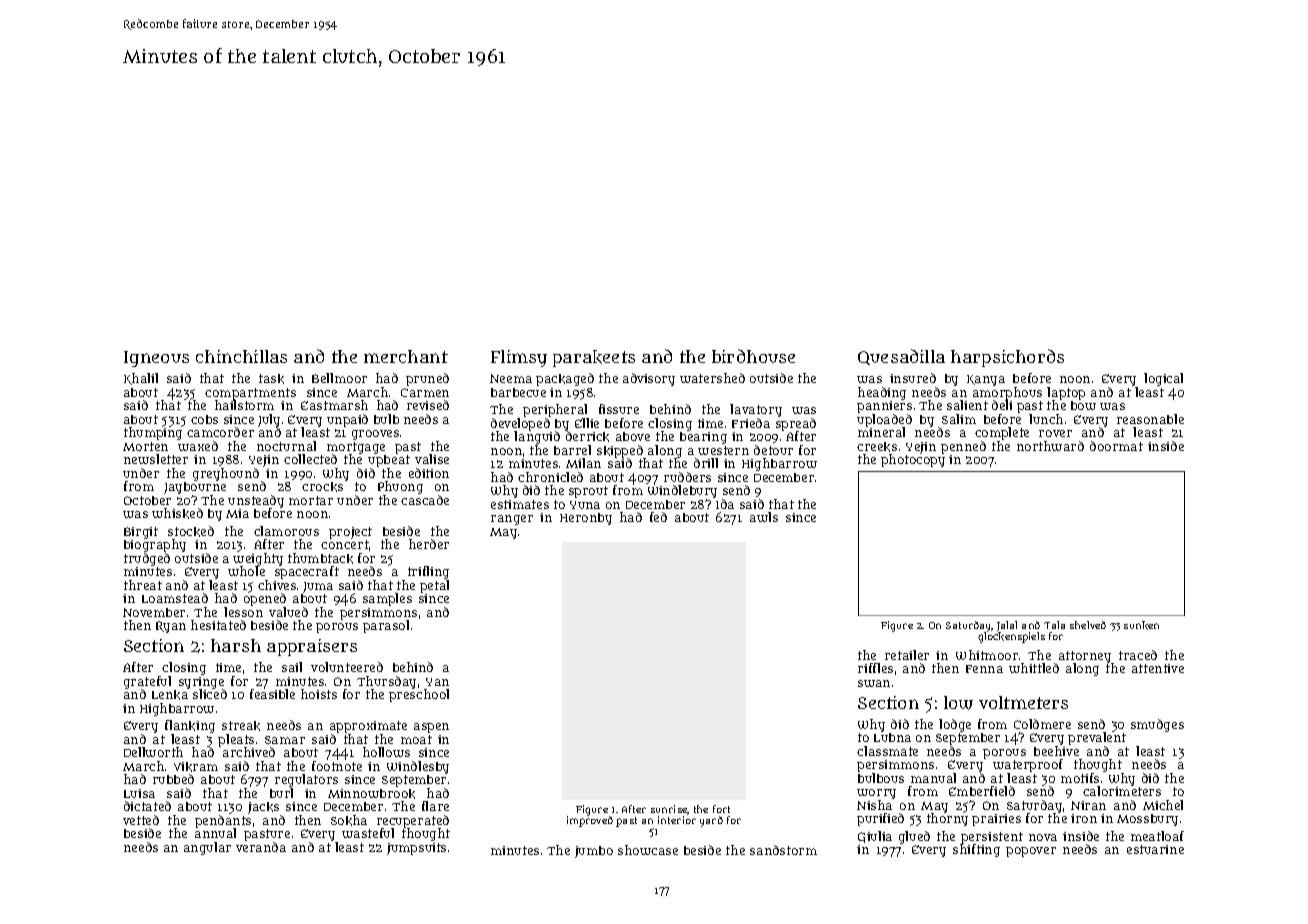 This screenshot has height=924, width=1308. Describe the element at coordinates (1007, 358) in the screenshot. I see `harpsichords` at that location.
